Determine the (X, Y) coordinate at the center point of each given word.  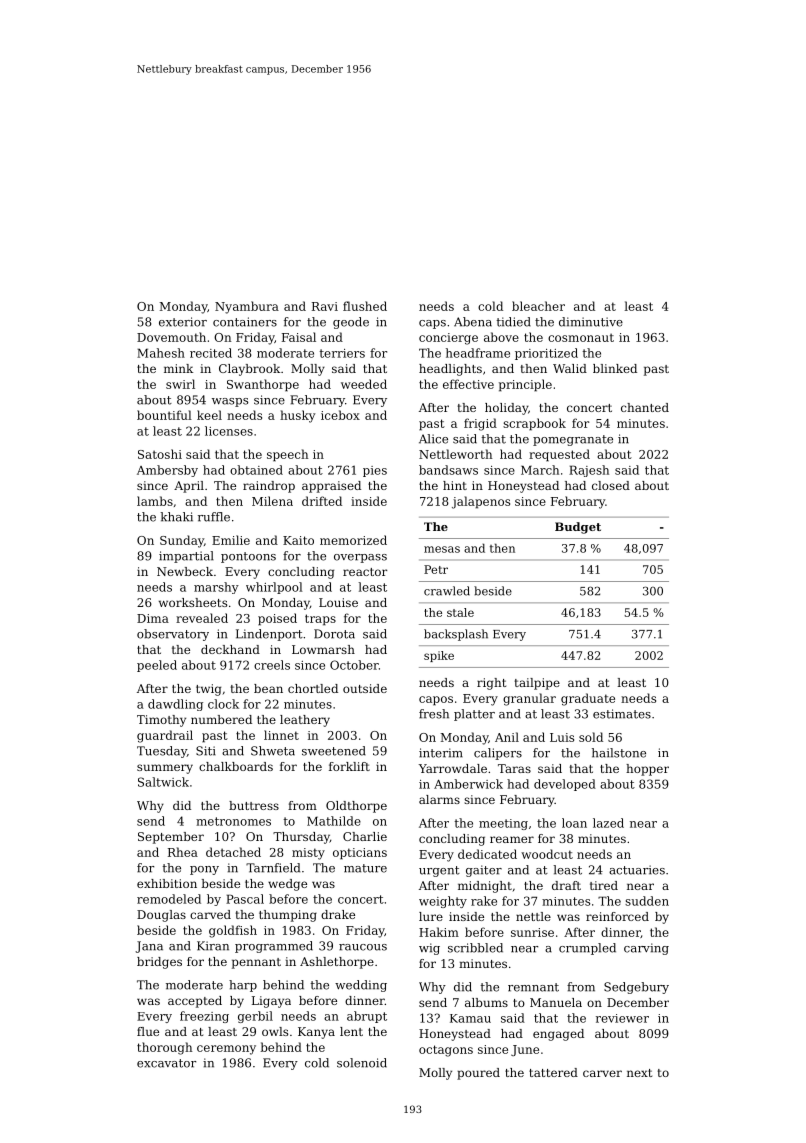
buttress (254, 805)
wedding (361, 986)
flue (148, 1031)
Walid (570, 368)
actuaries (637, 870)
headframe (478, 353)
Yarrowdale (453, 768)
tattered (553, 1072)
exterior (183, 322)
